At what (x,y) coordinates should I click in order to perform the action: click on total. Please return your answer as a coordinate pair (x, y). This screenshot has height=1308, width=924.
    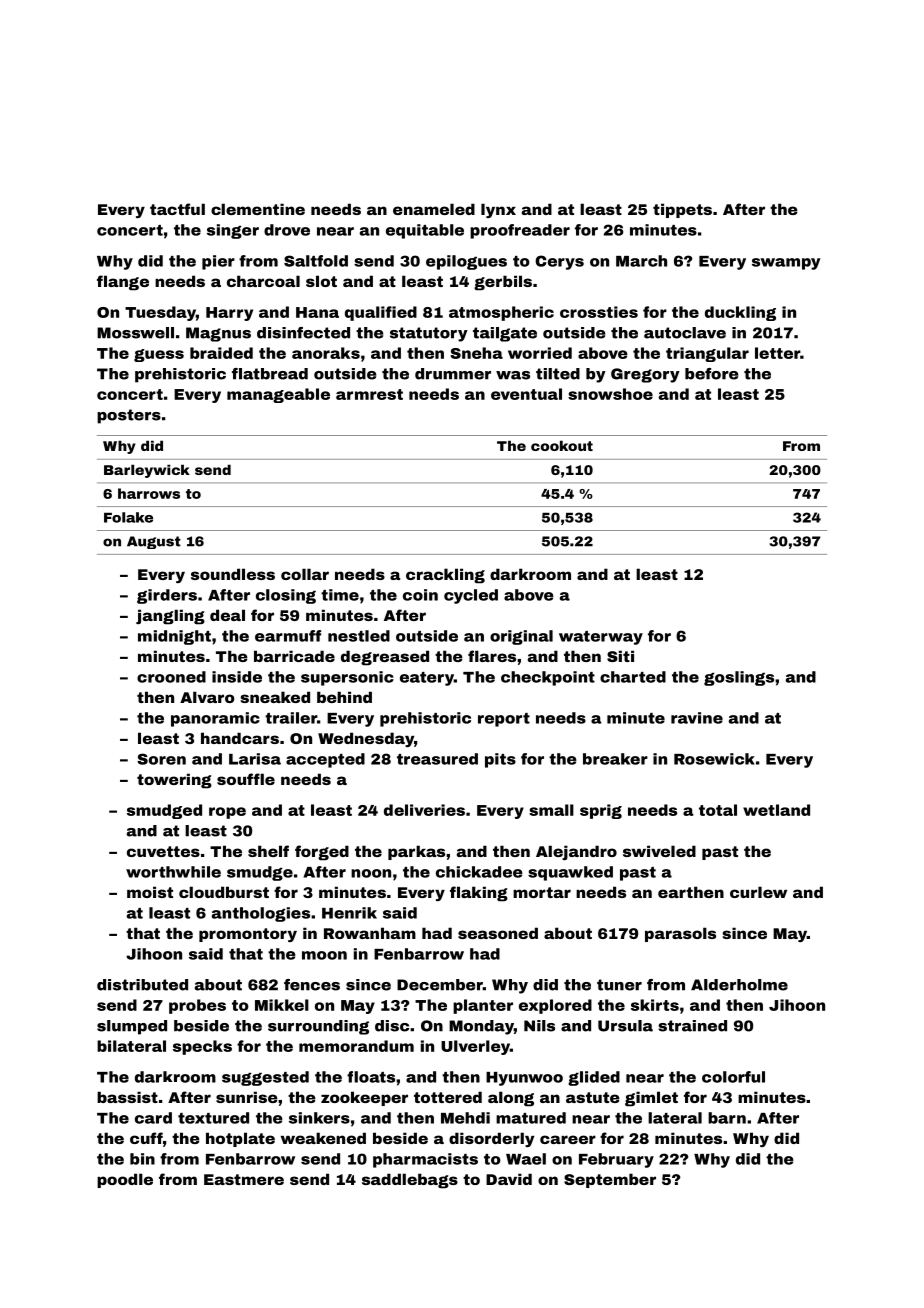
    Looking at the image, I should click on (718, 810).
